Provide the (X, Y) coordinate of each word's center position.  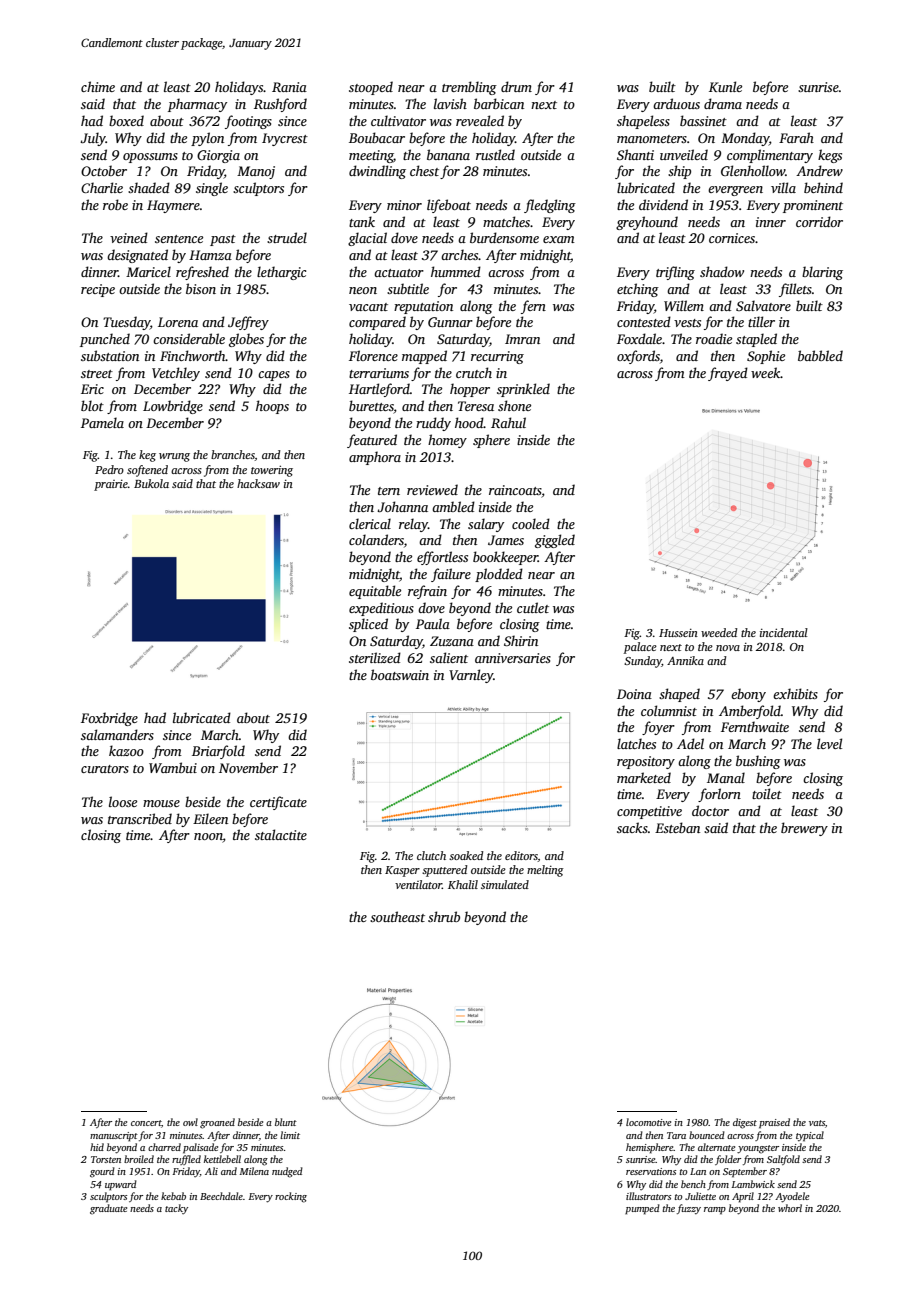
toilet (767, 793)
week (766, 372)
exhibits (795, 693)
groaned (217, 1123)
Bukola (151, 483)
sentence (179, 239)
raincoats (515, 491)
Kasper (402, 871)
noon (208, 838)
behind (823, 187)
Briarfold (218, 752)
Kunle (725, 86)
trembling (469, 88)
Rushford (280, 105)
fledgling (550, 206)
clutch (431, 855)
